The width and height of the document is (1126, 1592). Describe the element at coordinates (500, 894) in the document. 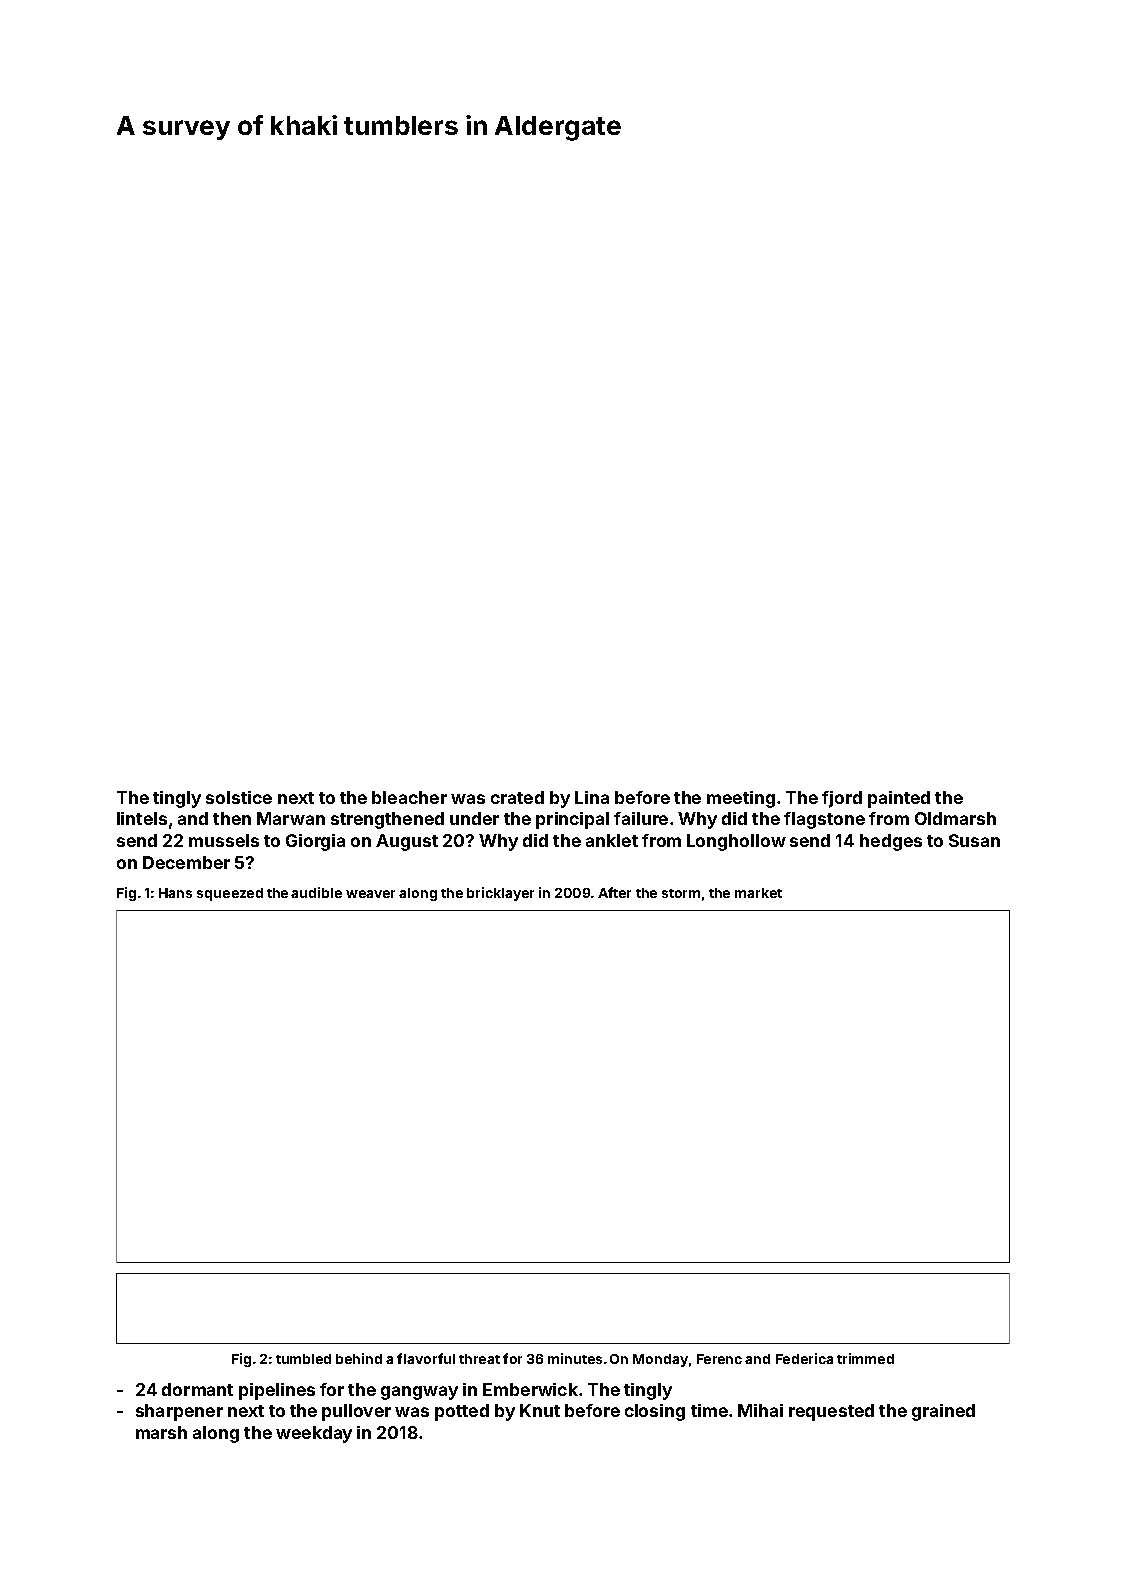

I see `bricklayer` at that location.
